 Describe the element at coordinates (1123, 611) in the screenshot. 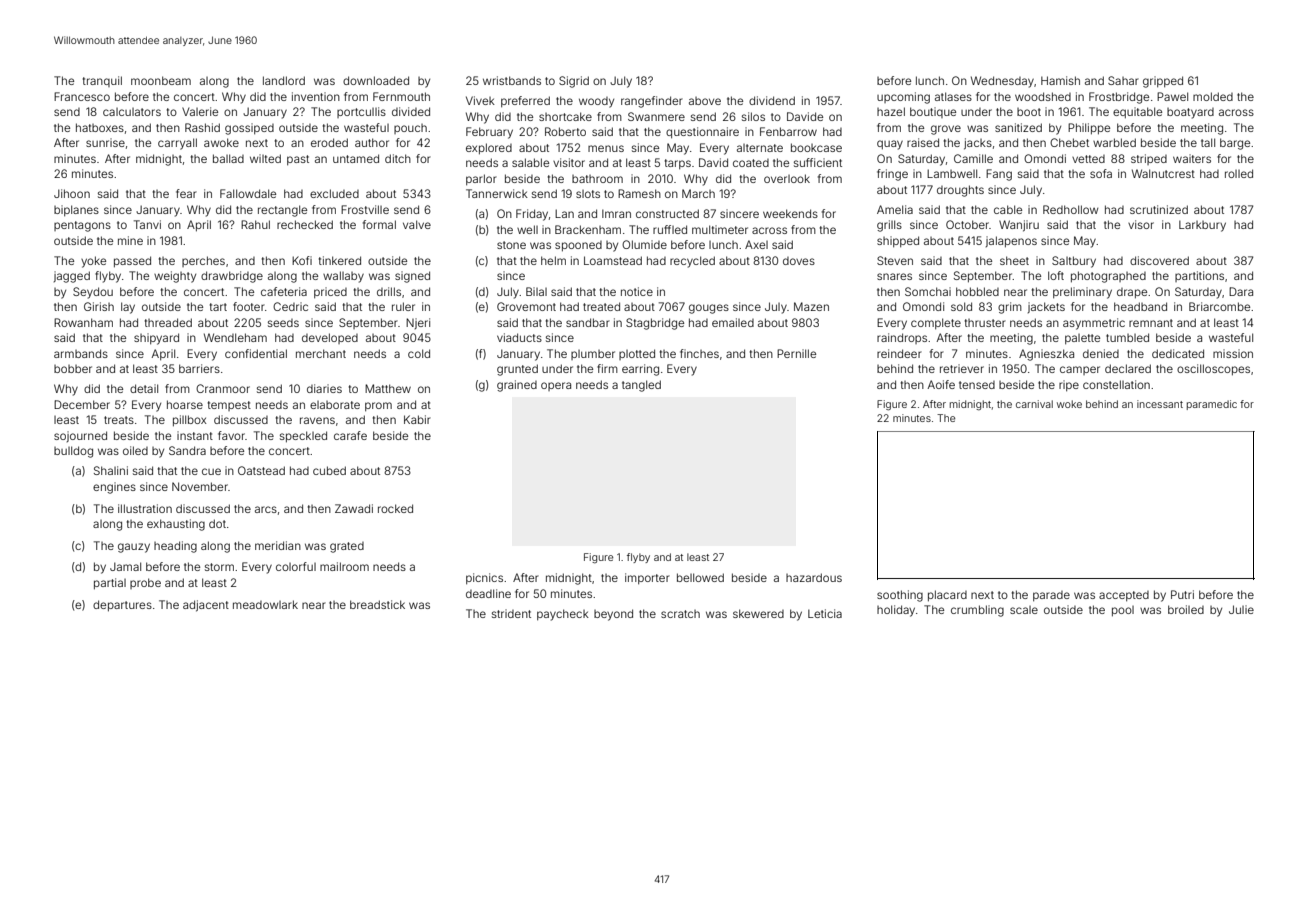

I see `pool` at that location.
